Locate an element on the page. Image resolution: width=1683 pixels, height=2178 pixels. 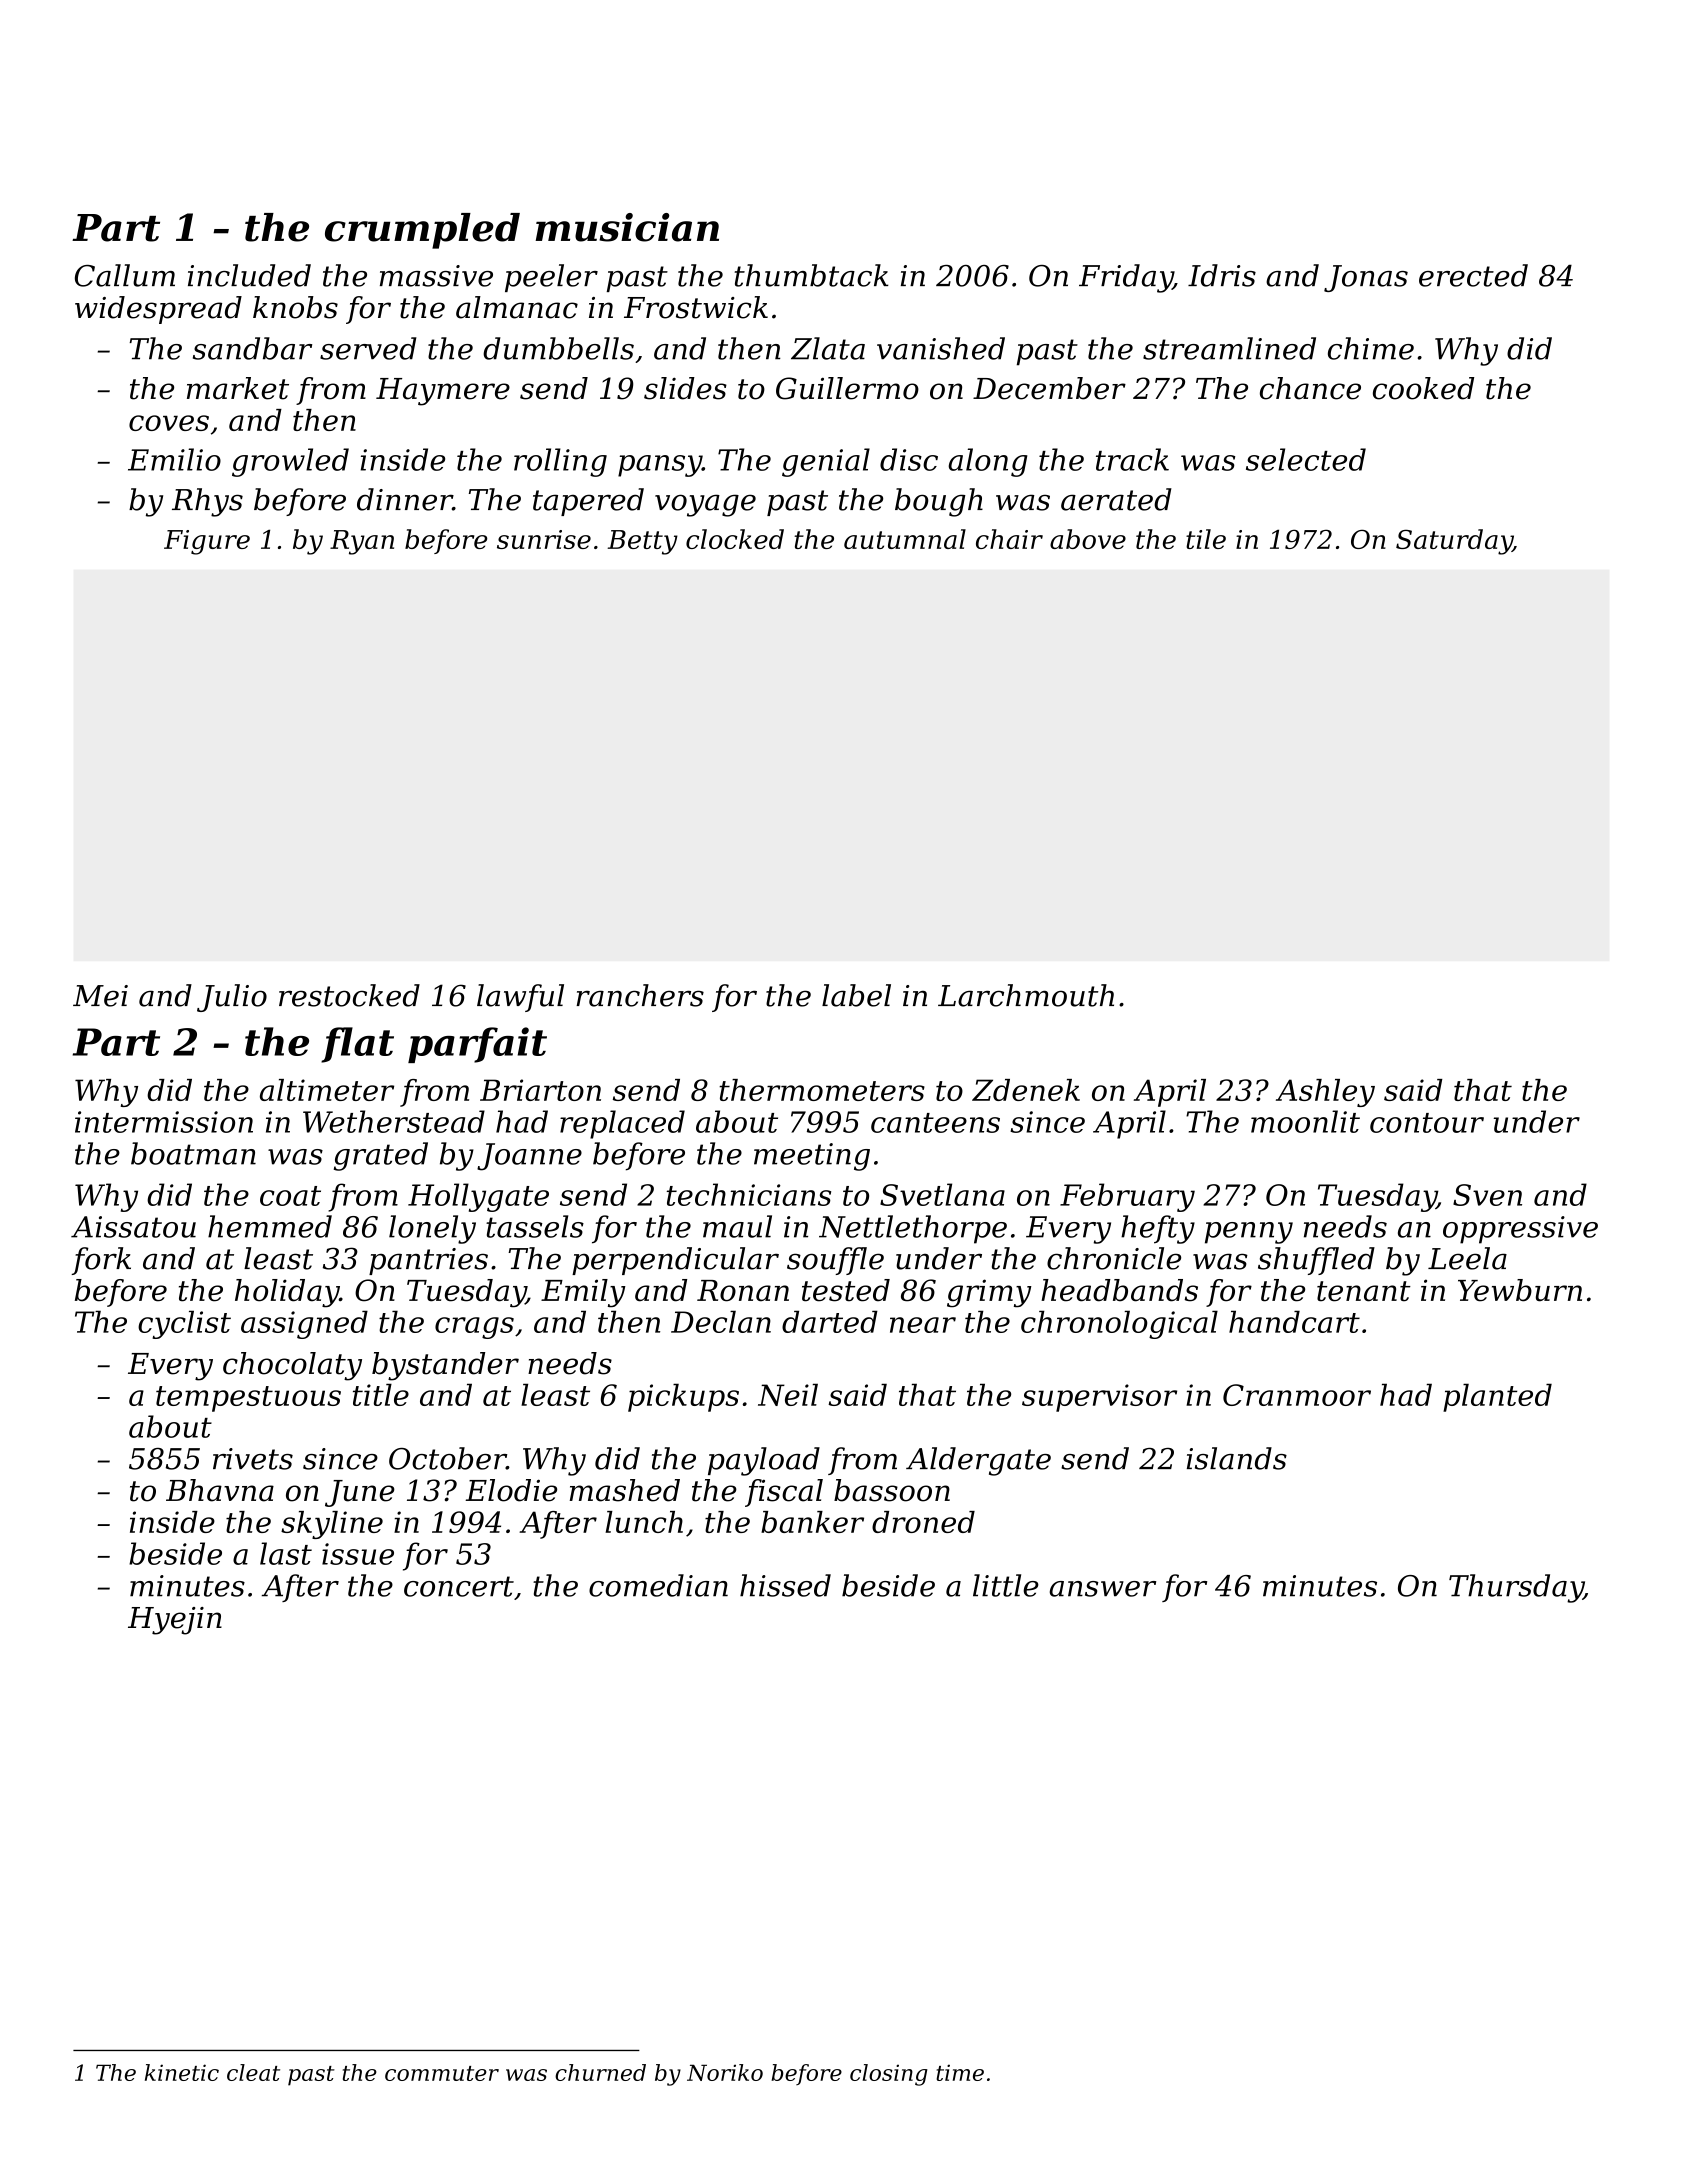
churned is located at coordinates (600, 2072).
